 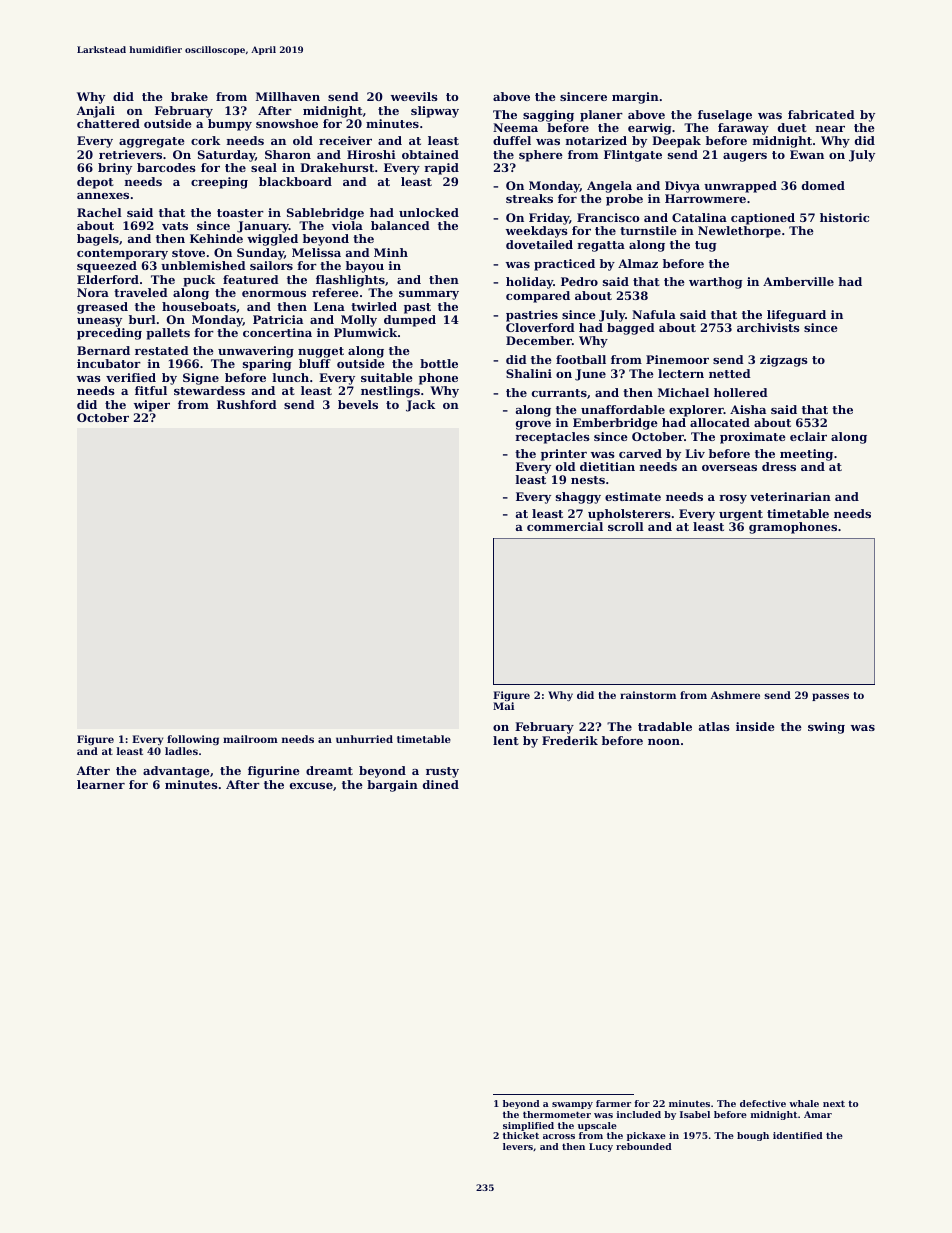 I want to click on depot, so click(x=95, y=183).
